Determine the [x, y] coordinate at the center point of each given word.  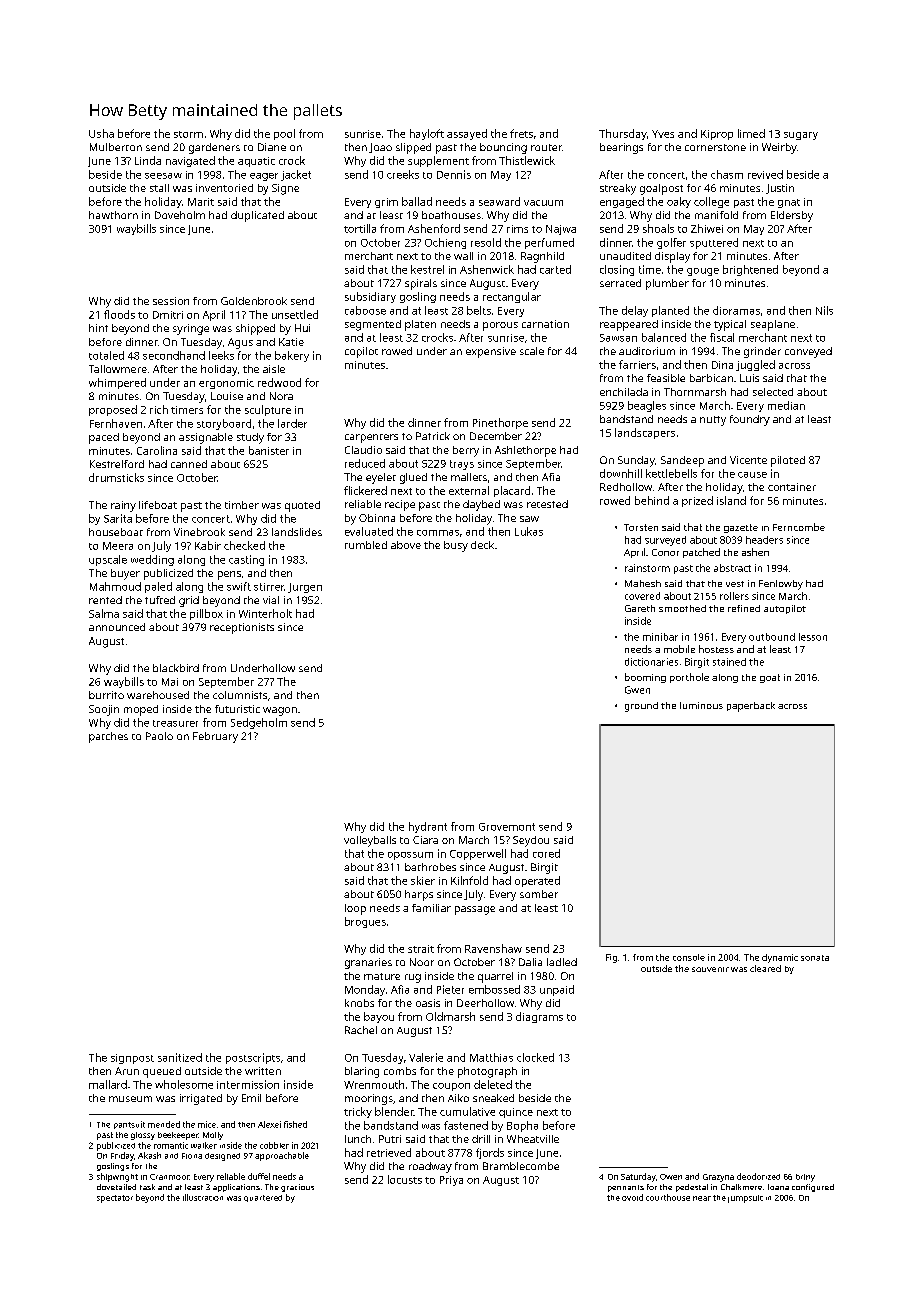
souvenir [710, 969]
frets [521, 133]
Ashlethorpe [525, 451]
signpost [132, 1059]
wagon [280, 711]
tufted [160, 600]
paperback [751, 707]
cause [752, 475]
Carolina [157, 450]
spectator [115, 1199]
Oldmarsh [450, 1016]
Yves [663, 134]
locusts [405, 1179]
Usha [101, 133]
